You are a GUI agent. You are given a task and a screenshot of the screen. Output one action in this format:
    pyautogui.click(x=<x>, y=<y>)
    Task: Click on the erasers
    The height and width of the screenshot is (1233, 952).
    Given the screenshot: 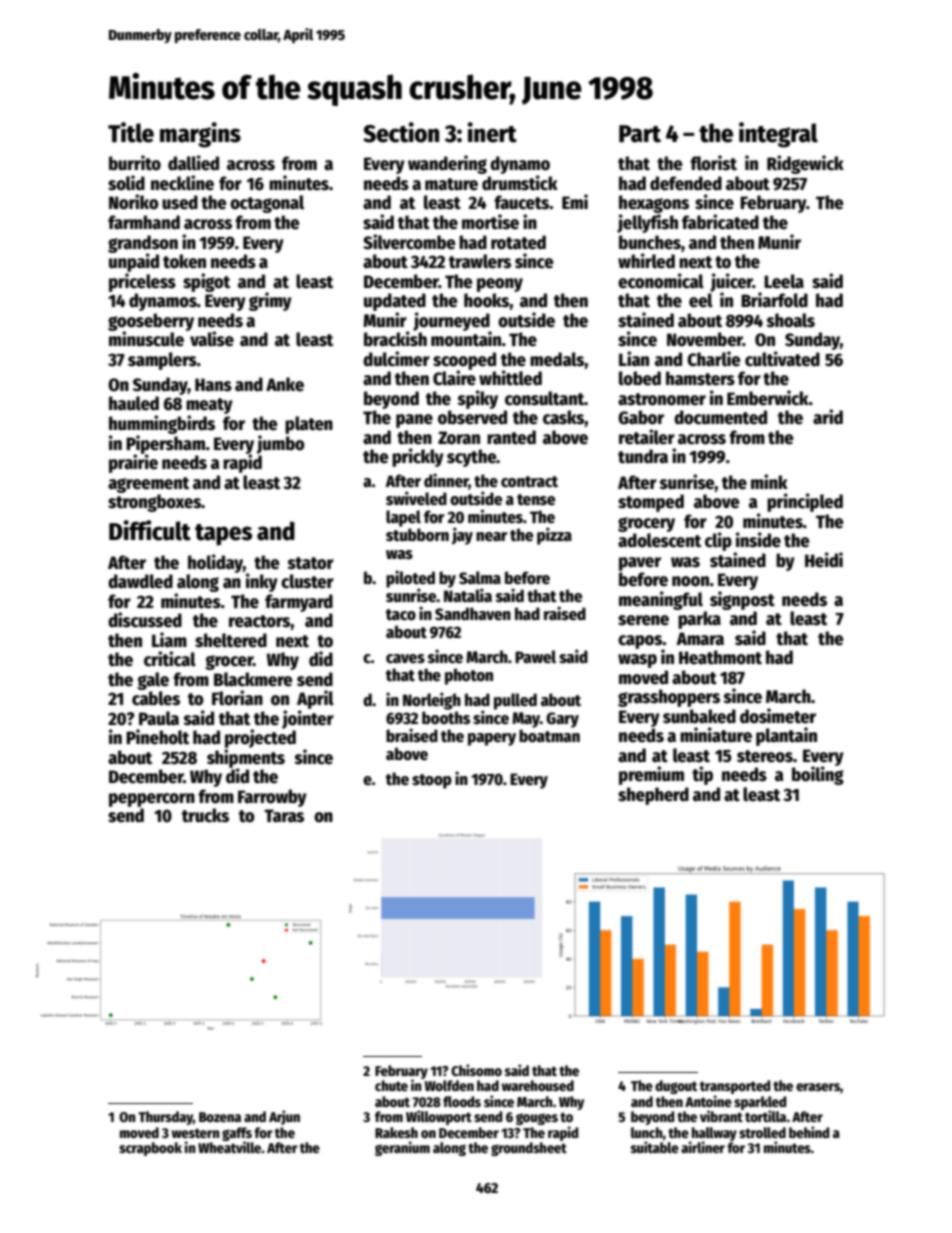 What is the action you would take?
    pyautogui.click(x=818, y=1087)
